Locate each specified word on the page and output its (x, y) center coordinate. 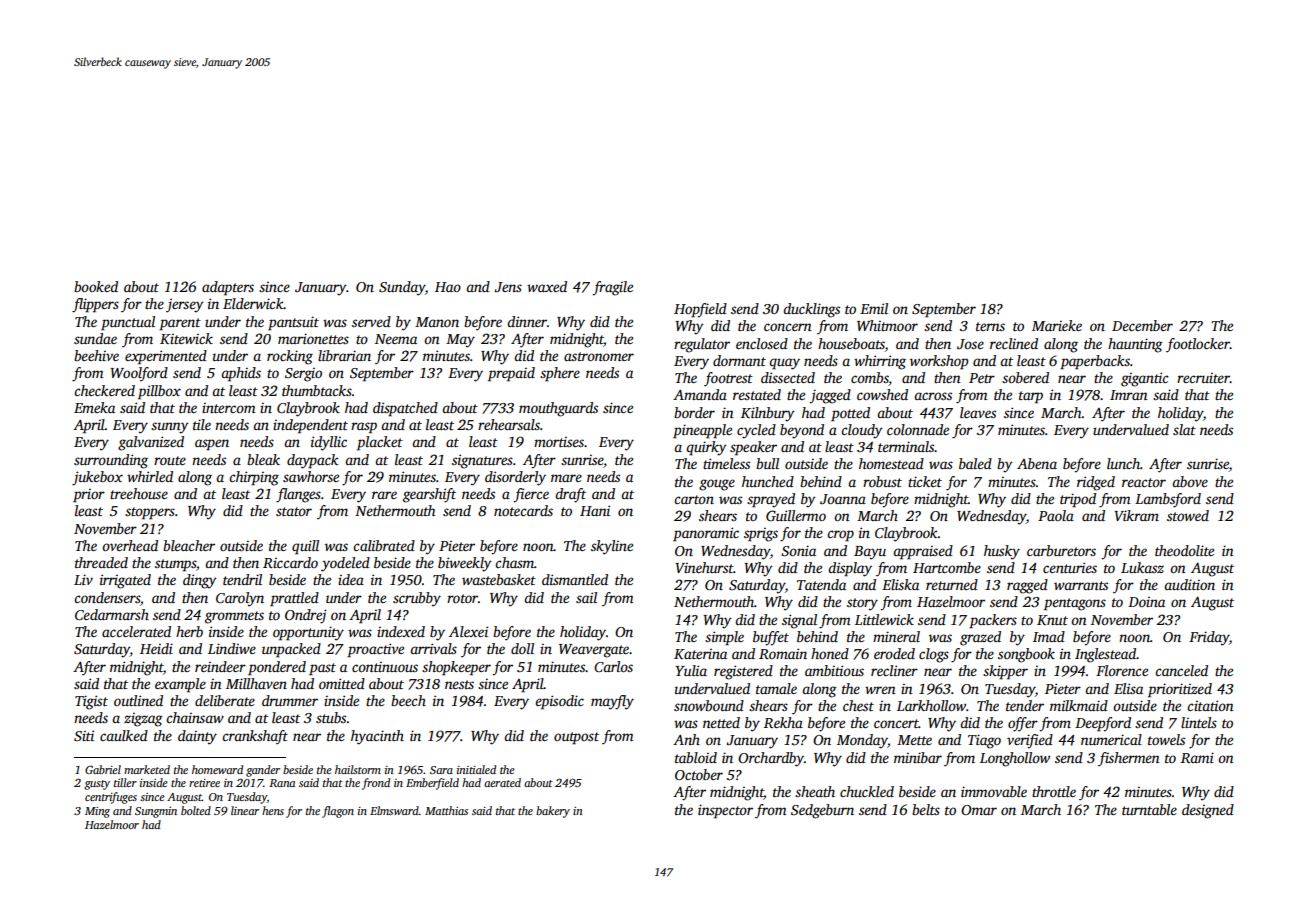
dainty (197, 737)
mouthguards (558, 409)
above (1190, 481)
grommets (234, 617)
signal (799, 621)
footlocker (1198, 345)
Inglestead (1106, 655)
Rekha (783, 722)
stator (294, 511)
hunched (768, 481)
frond (376, 784)
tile (202, 424)
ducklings (811, 310)
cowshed (882, 394)
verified (1030, 741)
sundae (95, 338)
